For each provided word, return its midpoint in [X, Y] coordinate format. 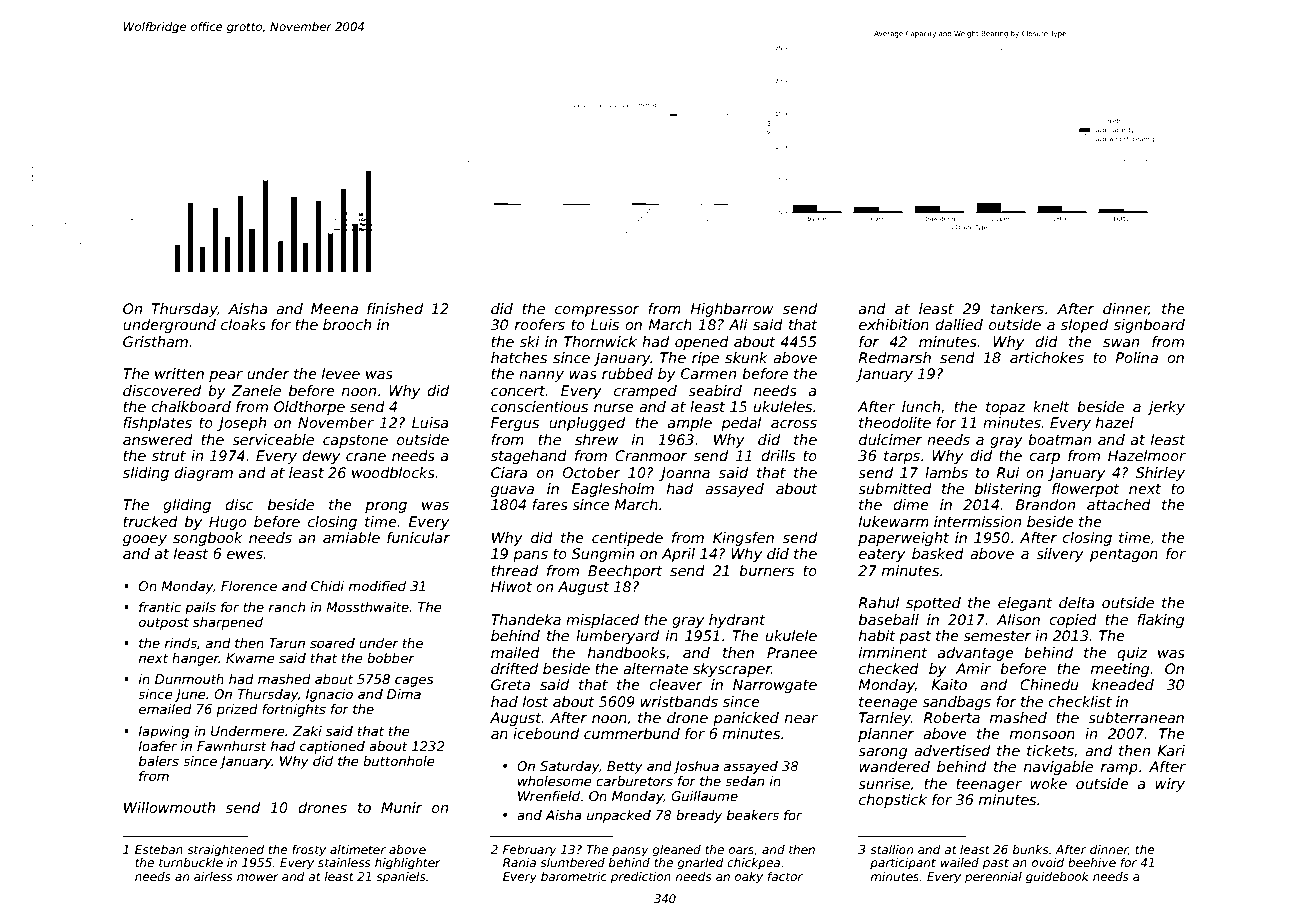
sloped [1084, 326]
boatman [1059, 439]
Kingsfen [743, 539]
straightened [225, 851]
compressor [597, 311]
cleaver [676, 684]
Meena [334, 308]
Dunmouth [189, 679]
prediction [640, 878]
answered [158, 439]
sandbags [956, 703]
